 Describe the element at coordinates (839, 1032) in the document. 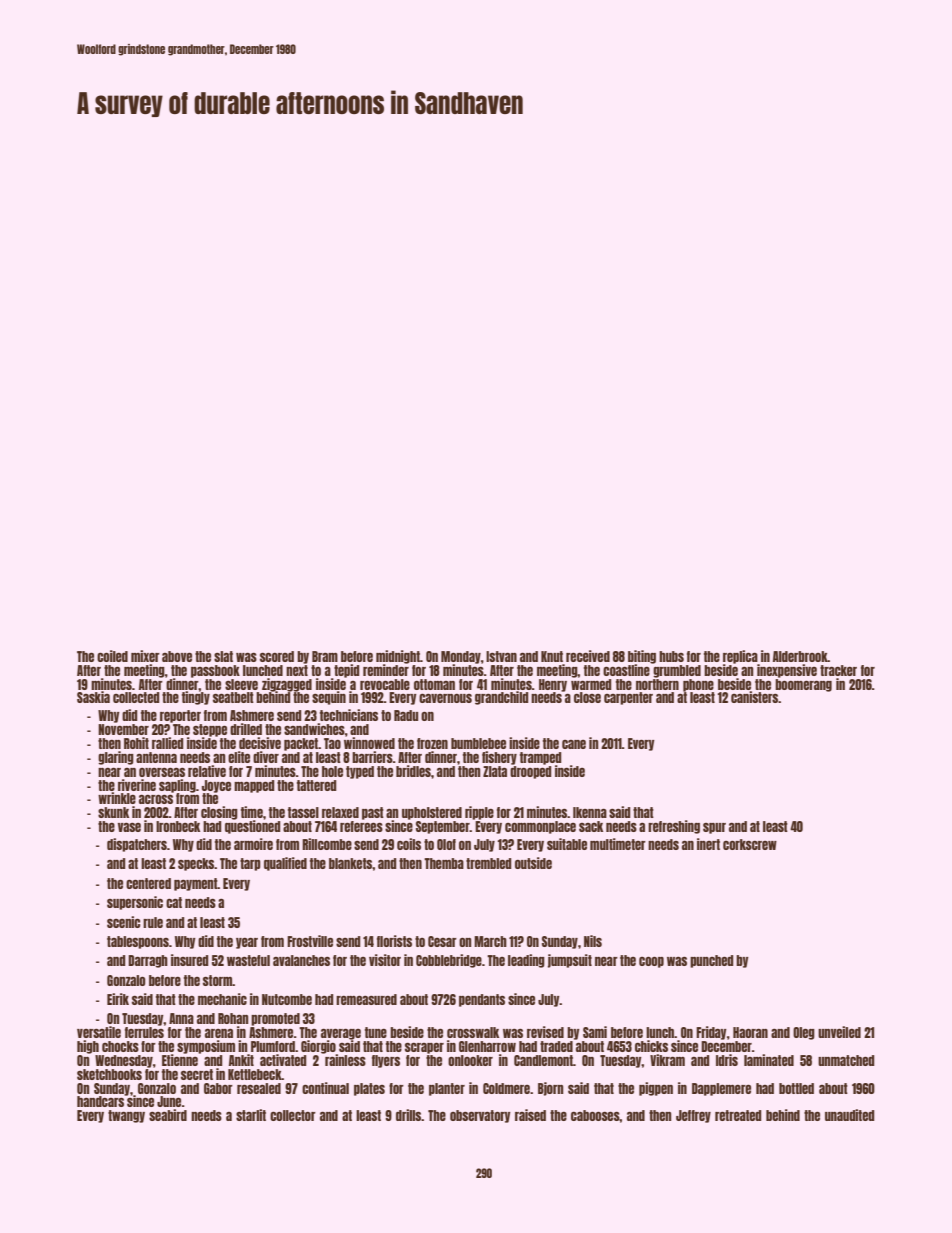

I see `unveiled` at that location.
